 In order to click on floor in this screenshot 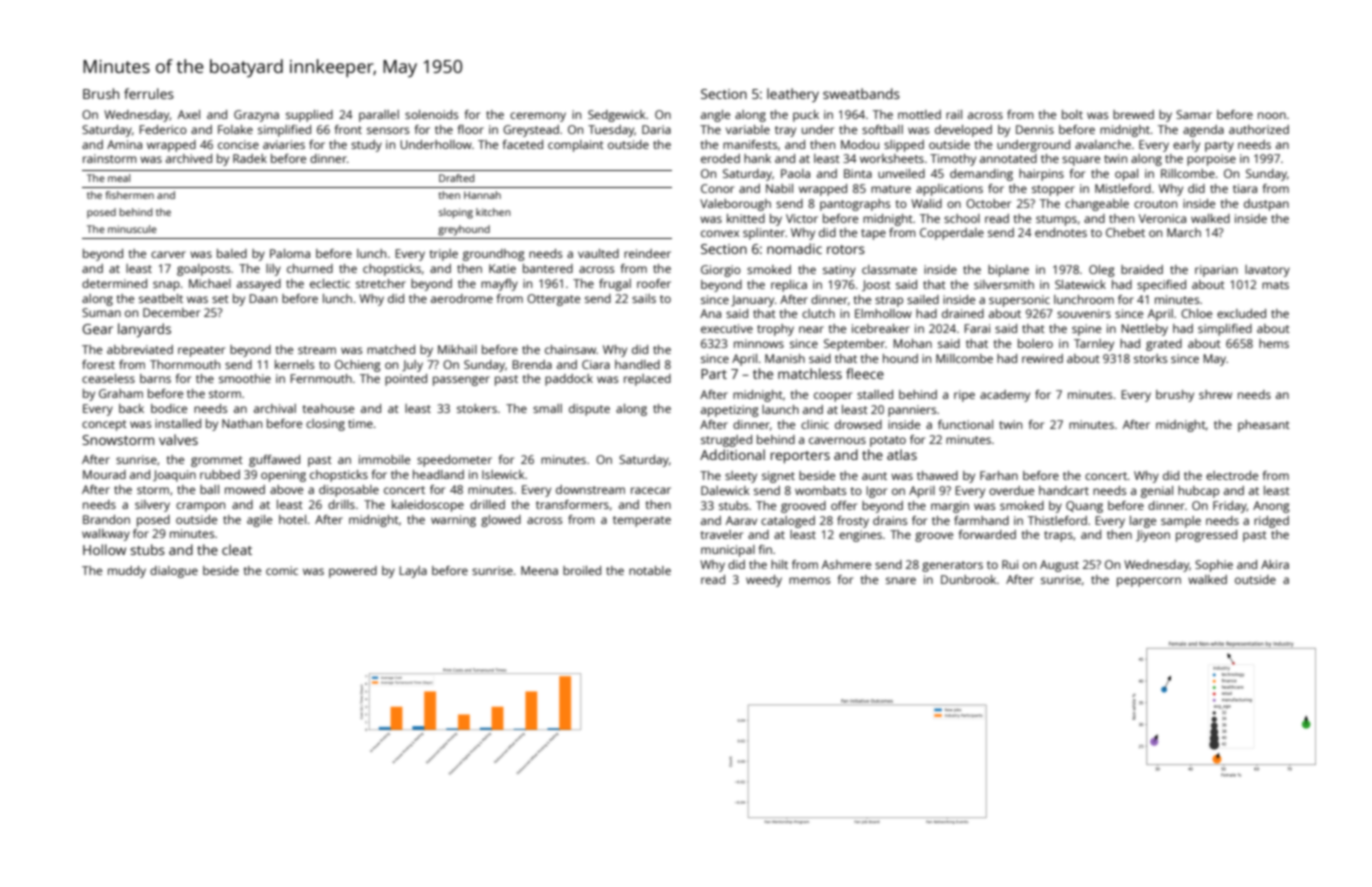, I will do `click(471, 129)`.
